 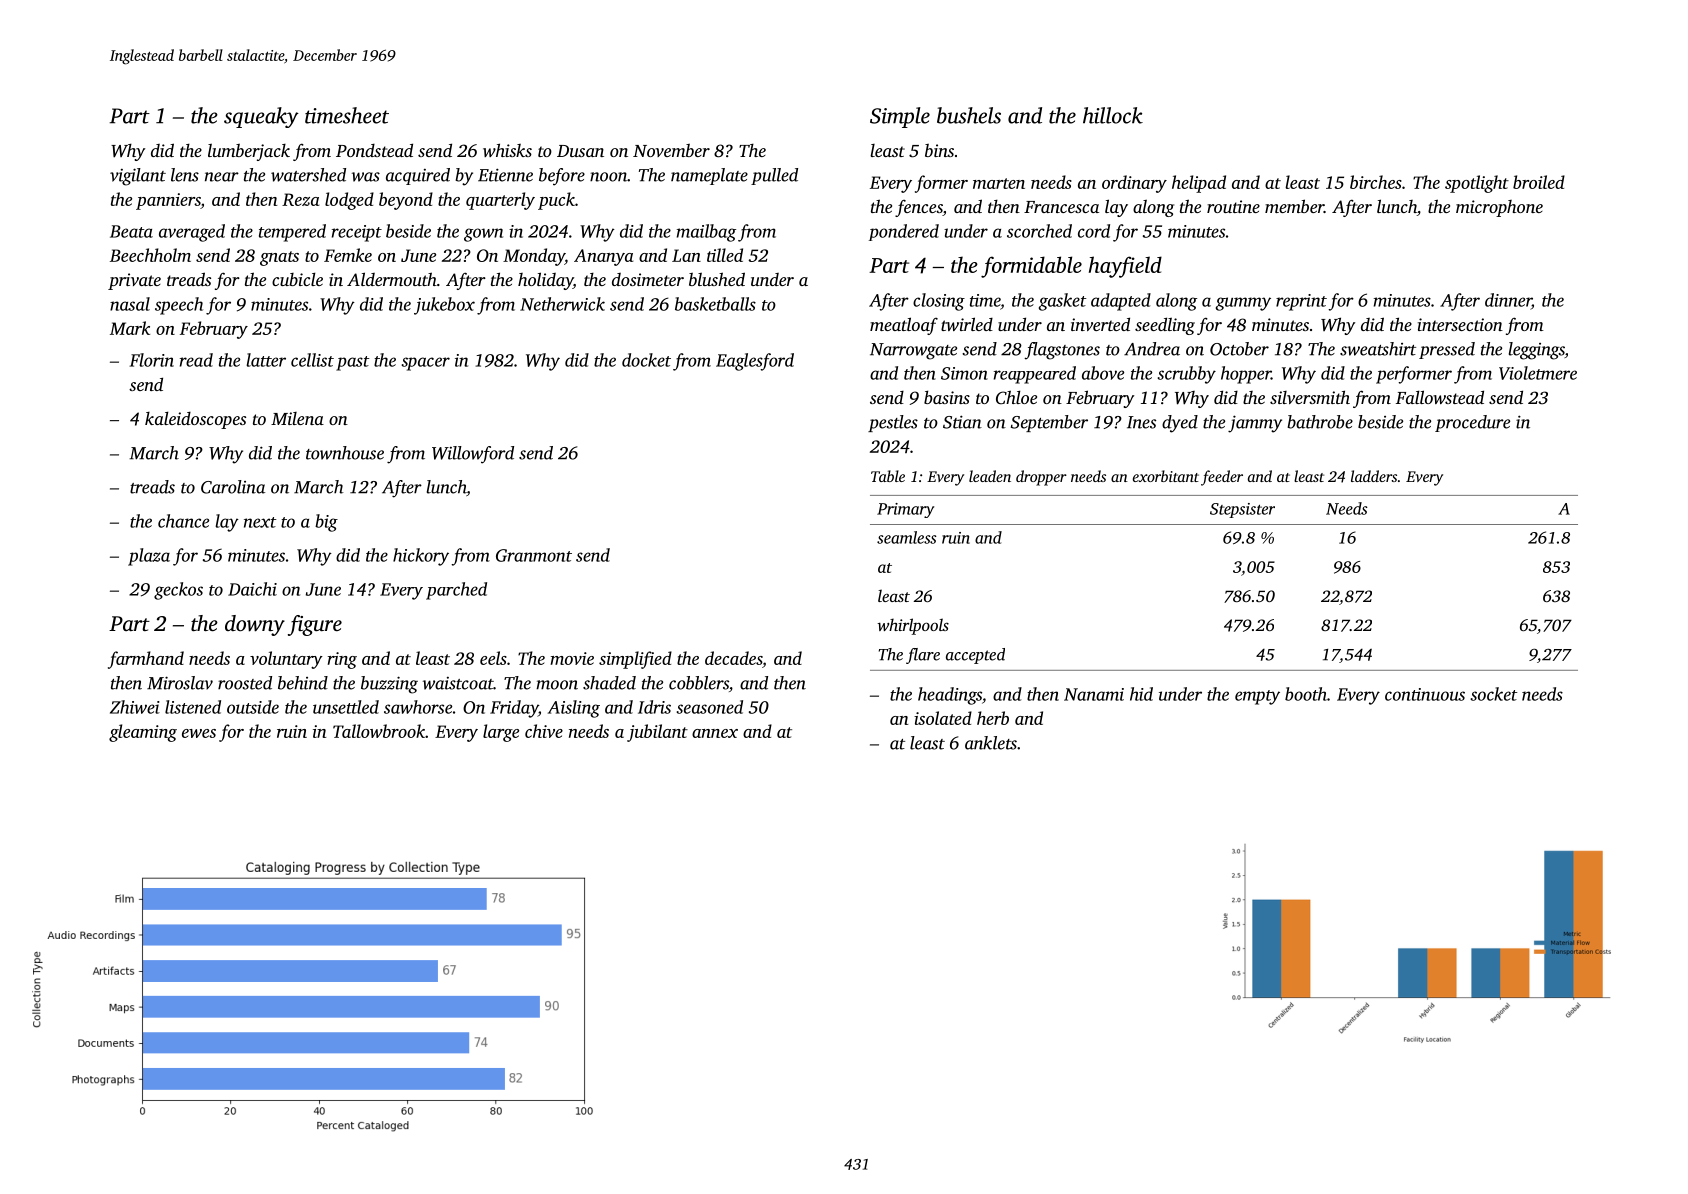 What do you see at coordinates (195, 420) in the screenshot?
I see `kaleidoscopes` at bounding box center [195, 420].
